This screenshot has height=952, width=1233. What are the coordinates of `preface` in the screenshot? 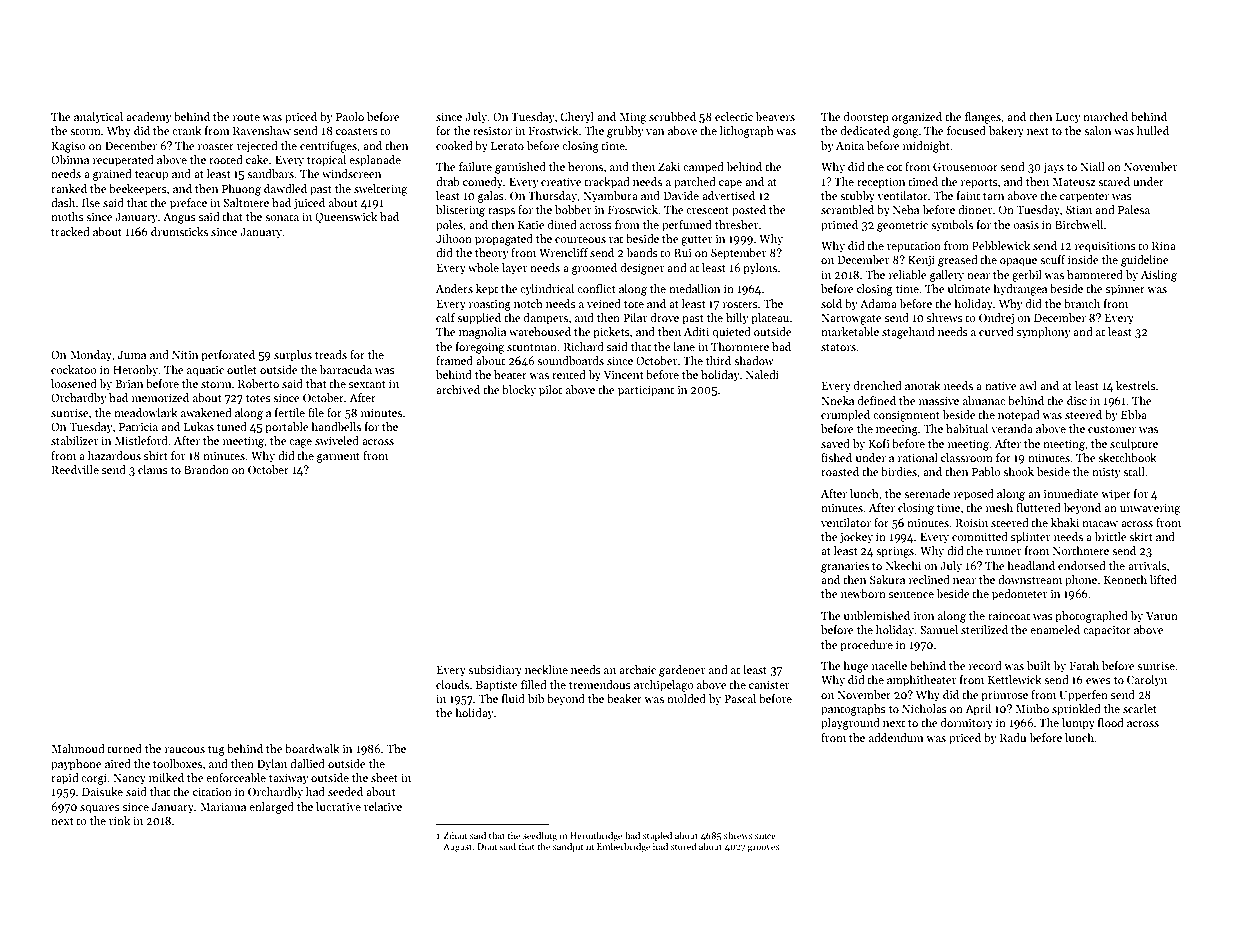 It's located at (188, 204).
